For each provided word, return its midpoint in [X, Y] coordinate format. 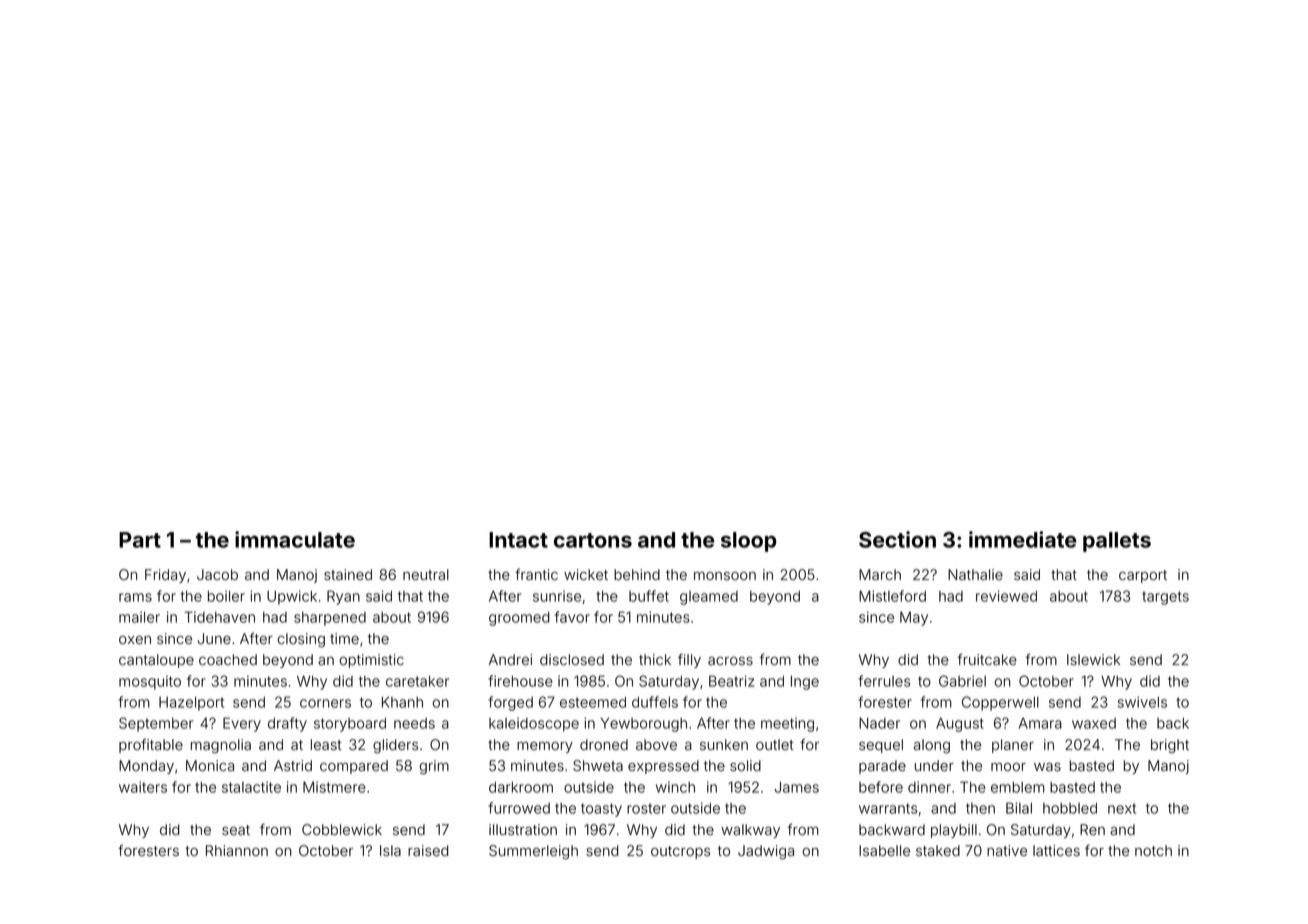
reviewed [1006, 596]
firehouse [520, 681]
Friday [165, 576]
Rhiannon [237, 851]
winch [675, 787]
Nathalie [975, 575]
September [156, 724]
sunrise [557, 596]
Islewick [1093, 660]
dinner [929, 787]
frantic [536, 574]
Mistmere [334, 787]
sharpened [330, 619]
